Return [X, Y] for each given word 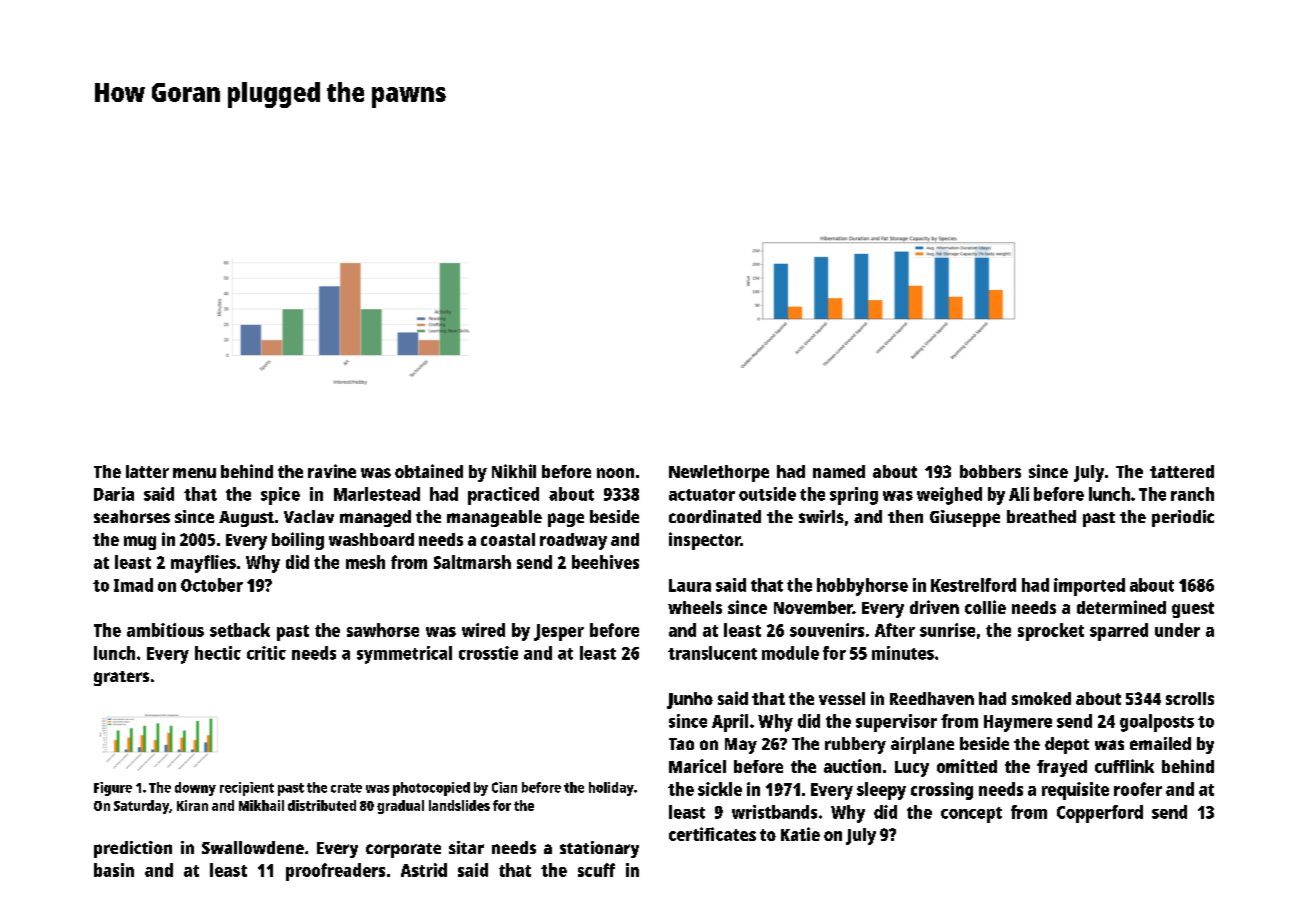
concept [971, 815]
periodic [1183, 518]
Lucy [912, 769]
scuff [596, 870]
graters [121, 678]
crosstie [488, 653]
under [1177, 630]
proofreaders [335, 872]
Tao [681, 744]
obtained [429, 471]
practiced [503, 496]
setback [240, 630]
